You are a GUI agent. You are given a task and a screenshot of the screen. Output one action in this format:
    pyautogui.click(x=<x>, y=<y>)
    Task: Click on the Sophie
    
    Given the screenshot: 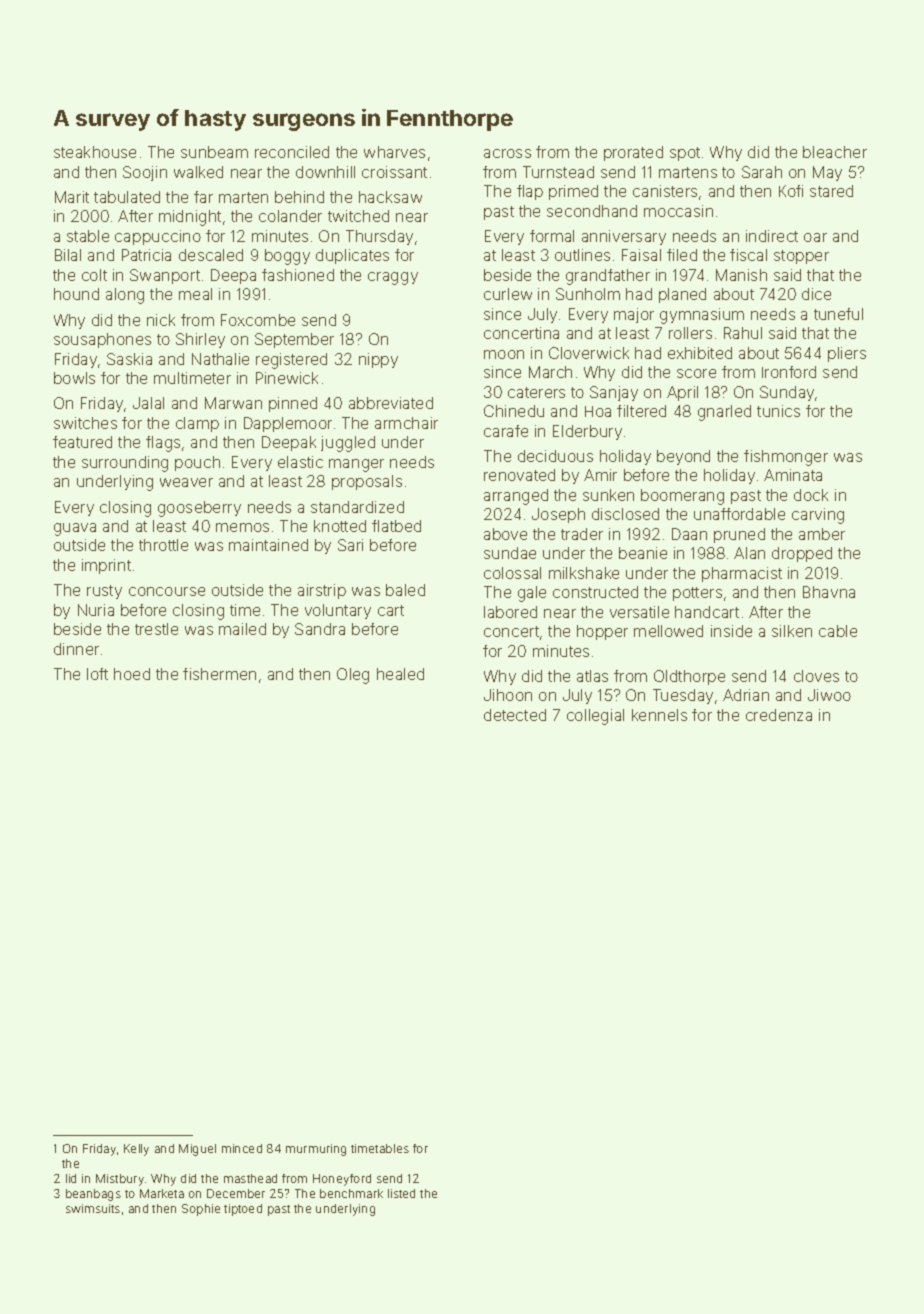 What is the action you would take?
    pyautogui.click(x=201, y=1210)
